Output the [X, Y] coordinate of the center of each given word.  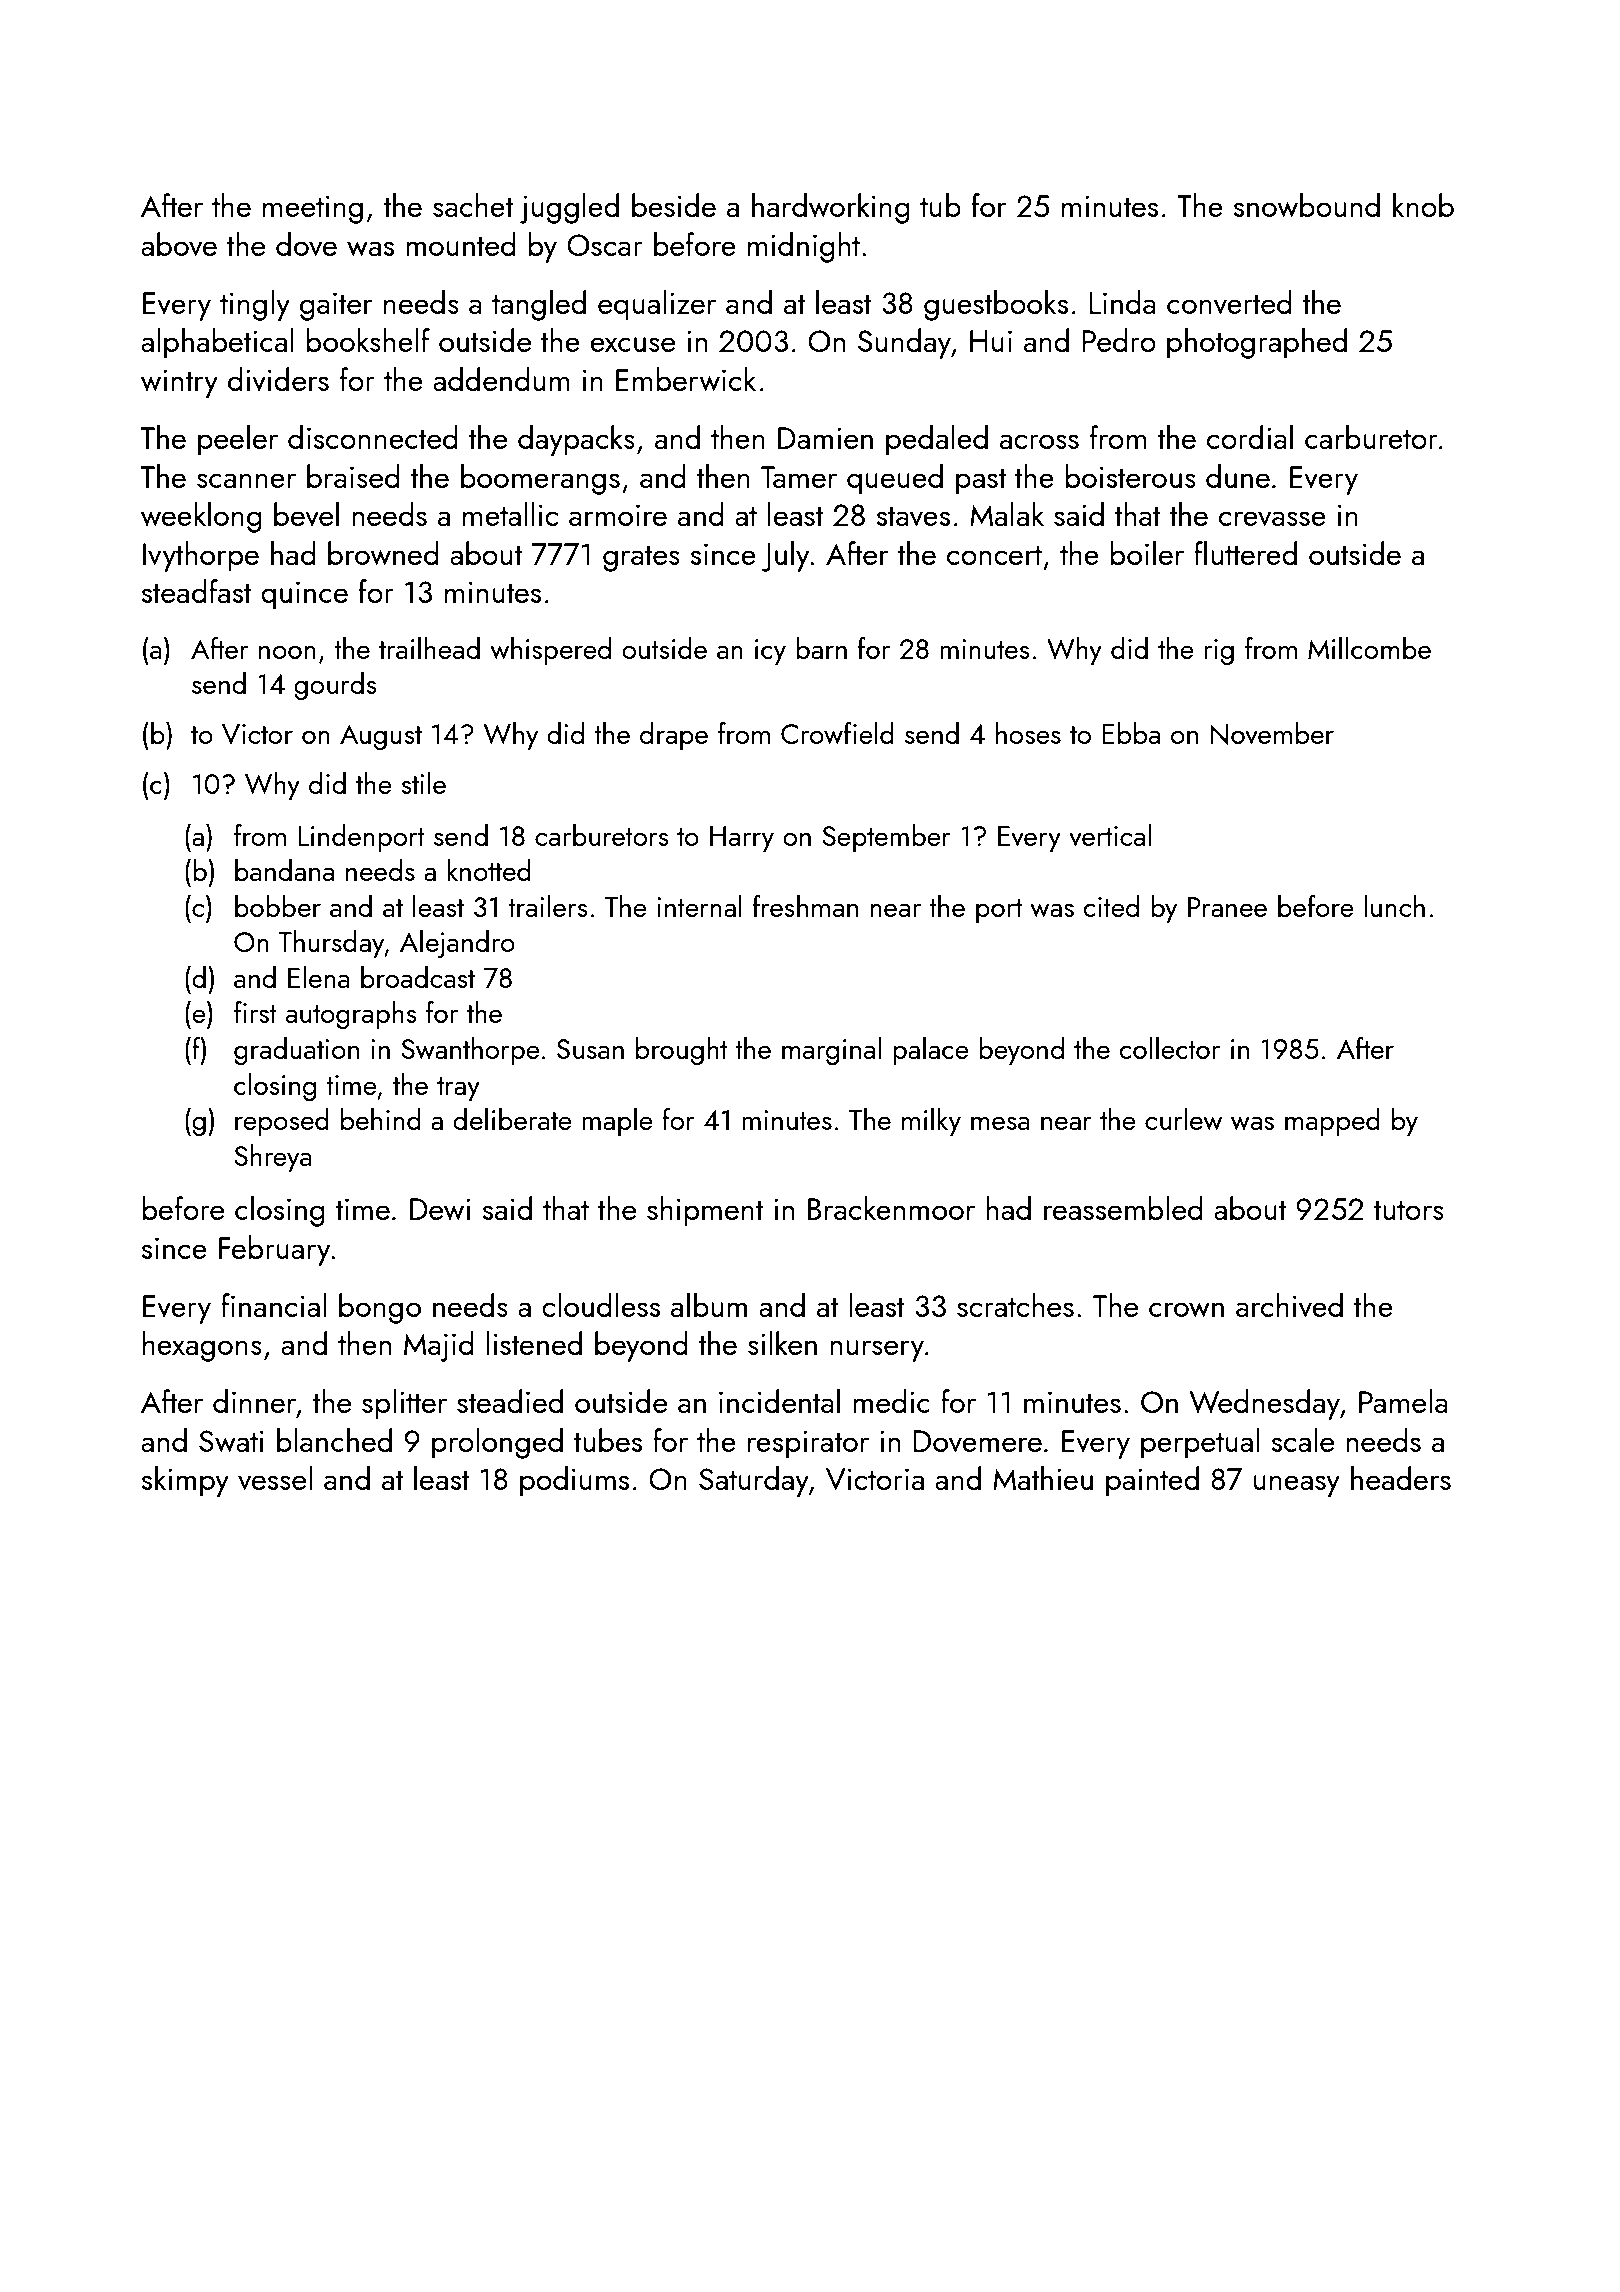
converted [1229, 302]
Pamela [1403, 1401]
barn [821, 648]
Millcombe [1369, 648]
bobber [278, 906]
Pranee [1227, 907]
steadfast [196, 591]
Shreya [273, 1158]
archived [1289, 1305]
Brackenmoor [891, 1208]
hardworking [831, 208]
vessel [275, 1478]
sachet [473, 205]
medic [891, 1401]
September [886, 838]
